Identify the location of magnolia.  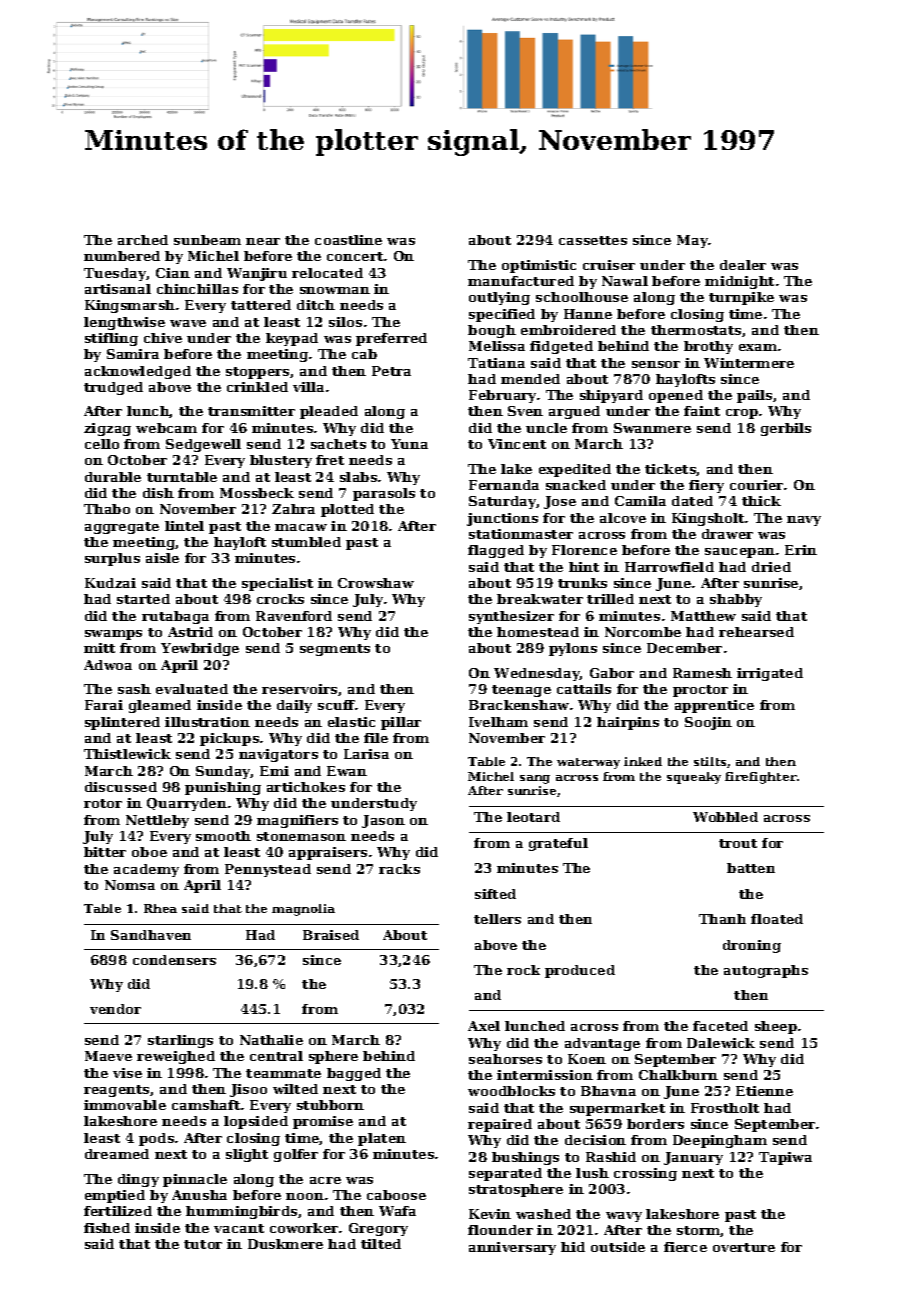
(303, 910).
